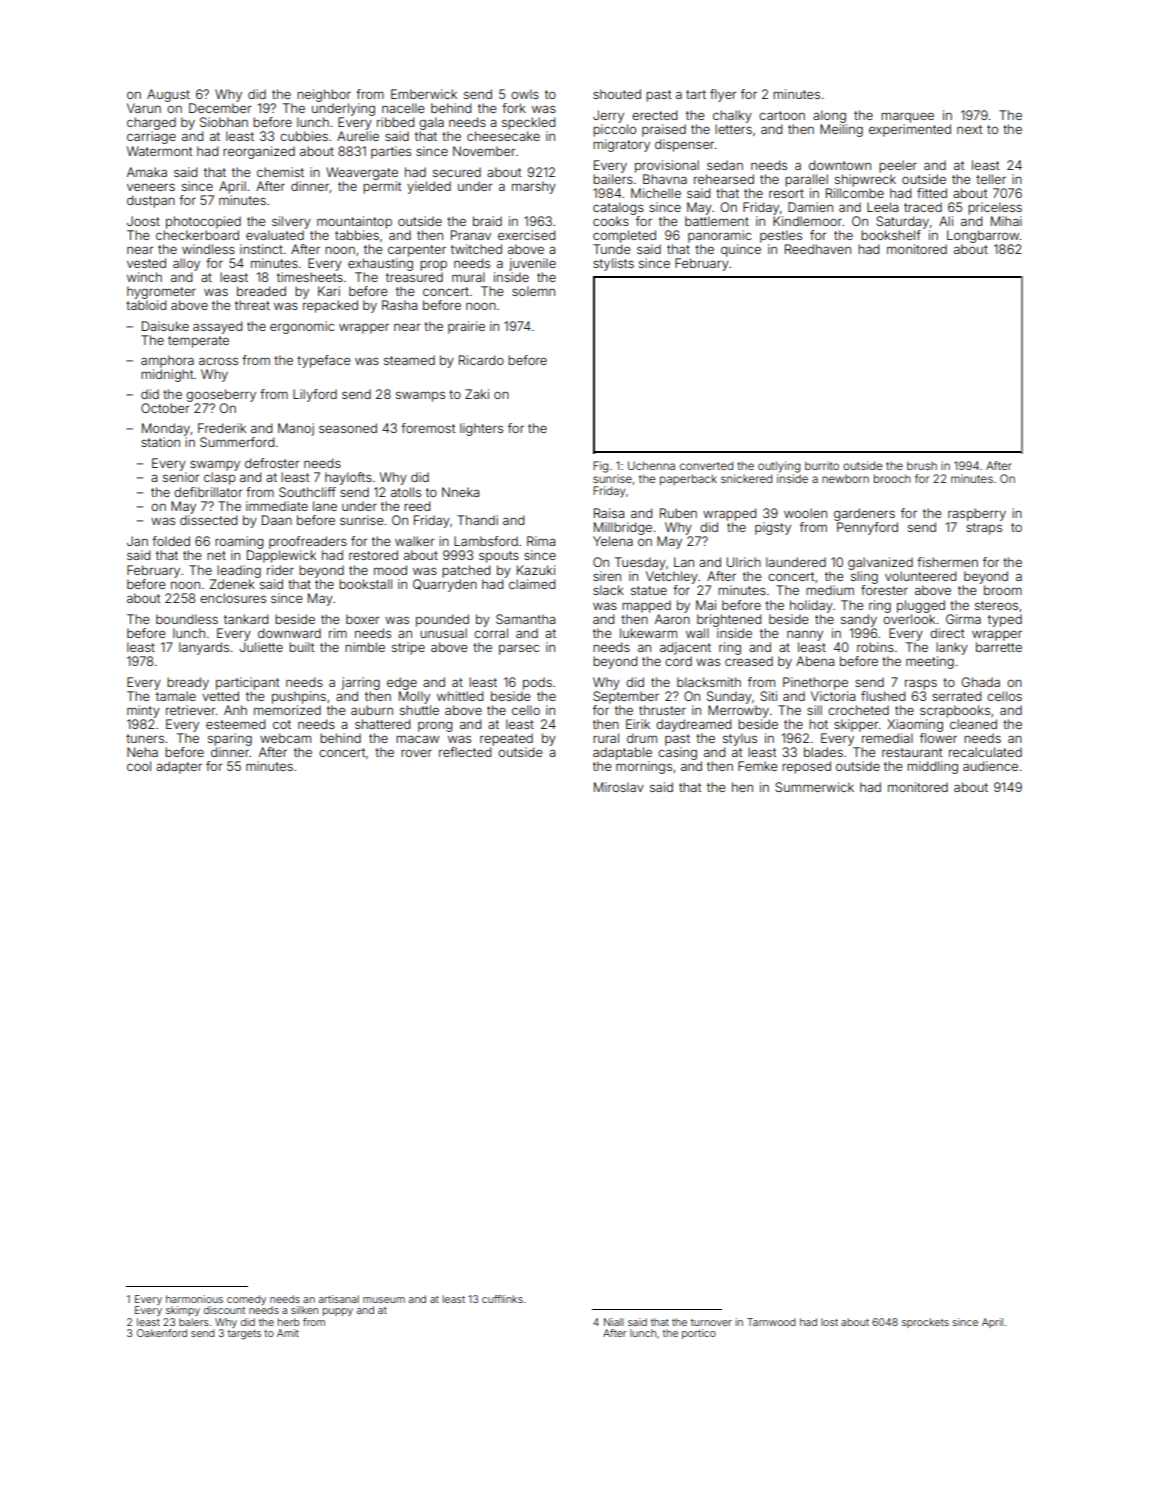 The width and height of the screenshot is (1149, 1487). What do you see at coordinates (1005, 620) in the screenshot?
I see `typed` at bounding box center [1005, 620].
